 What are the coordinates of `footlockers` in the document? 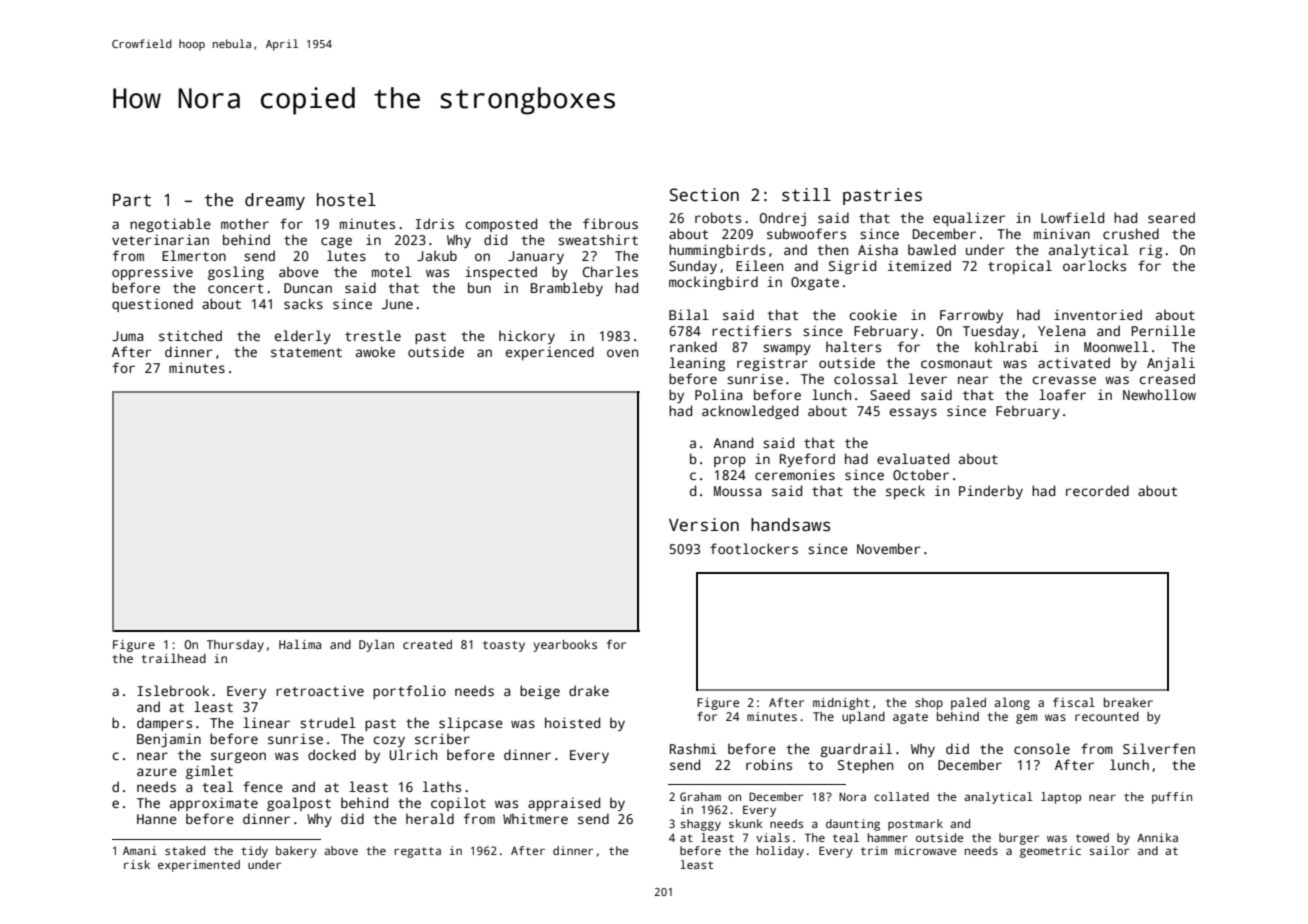 It's located at (754, 548).
